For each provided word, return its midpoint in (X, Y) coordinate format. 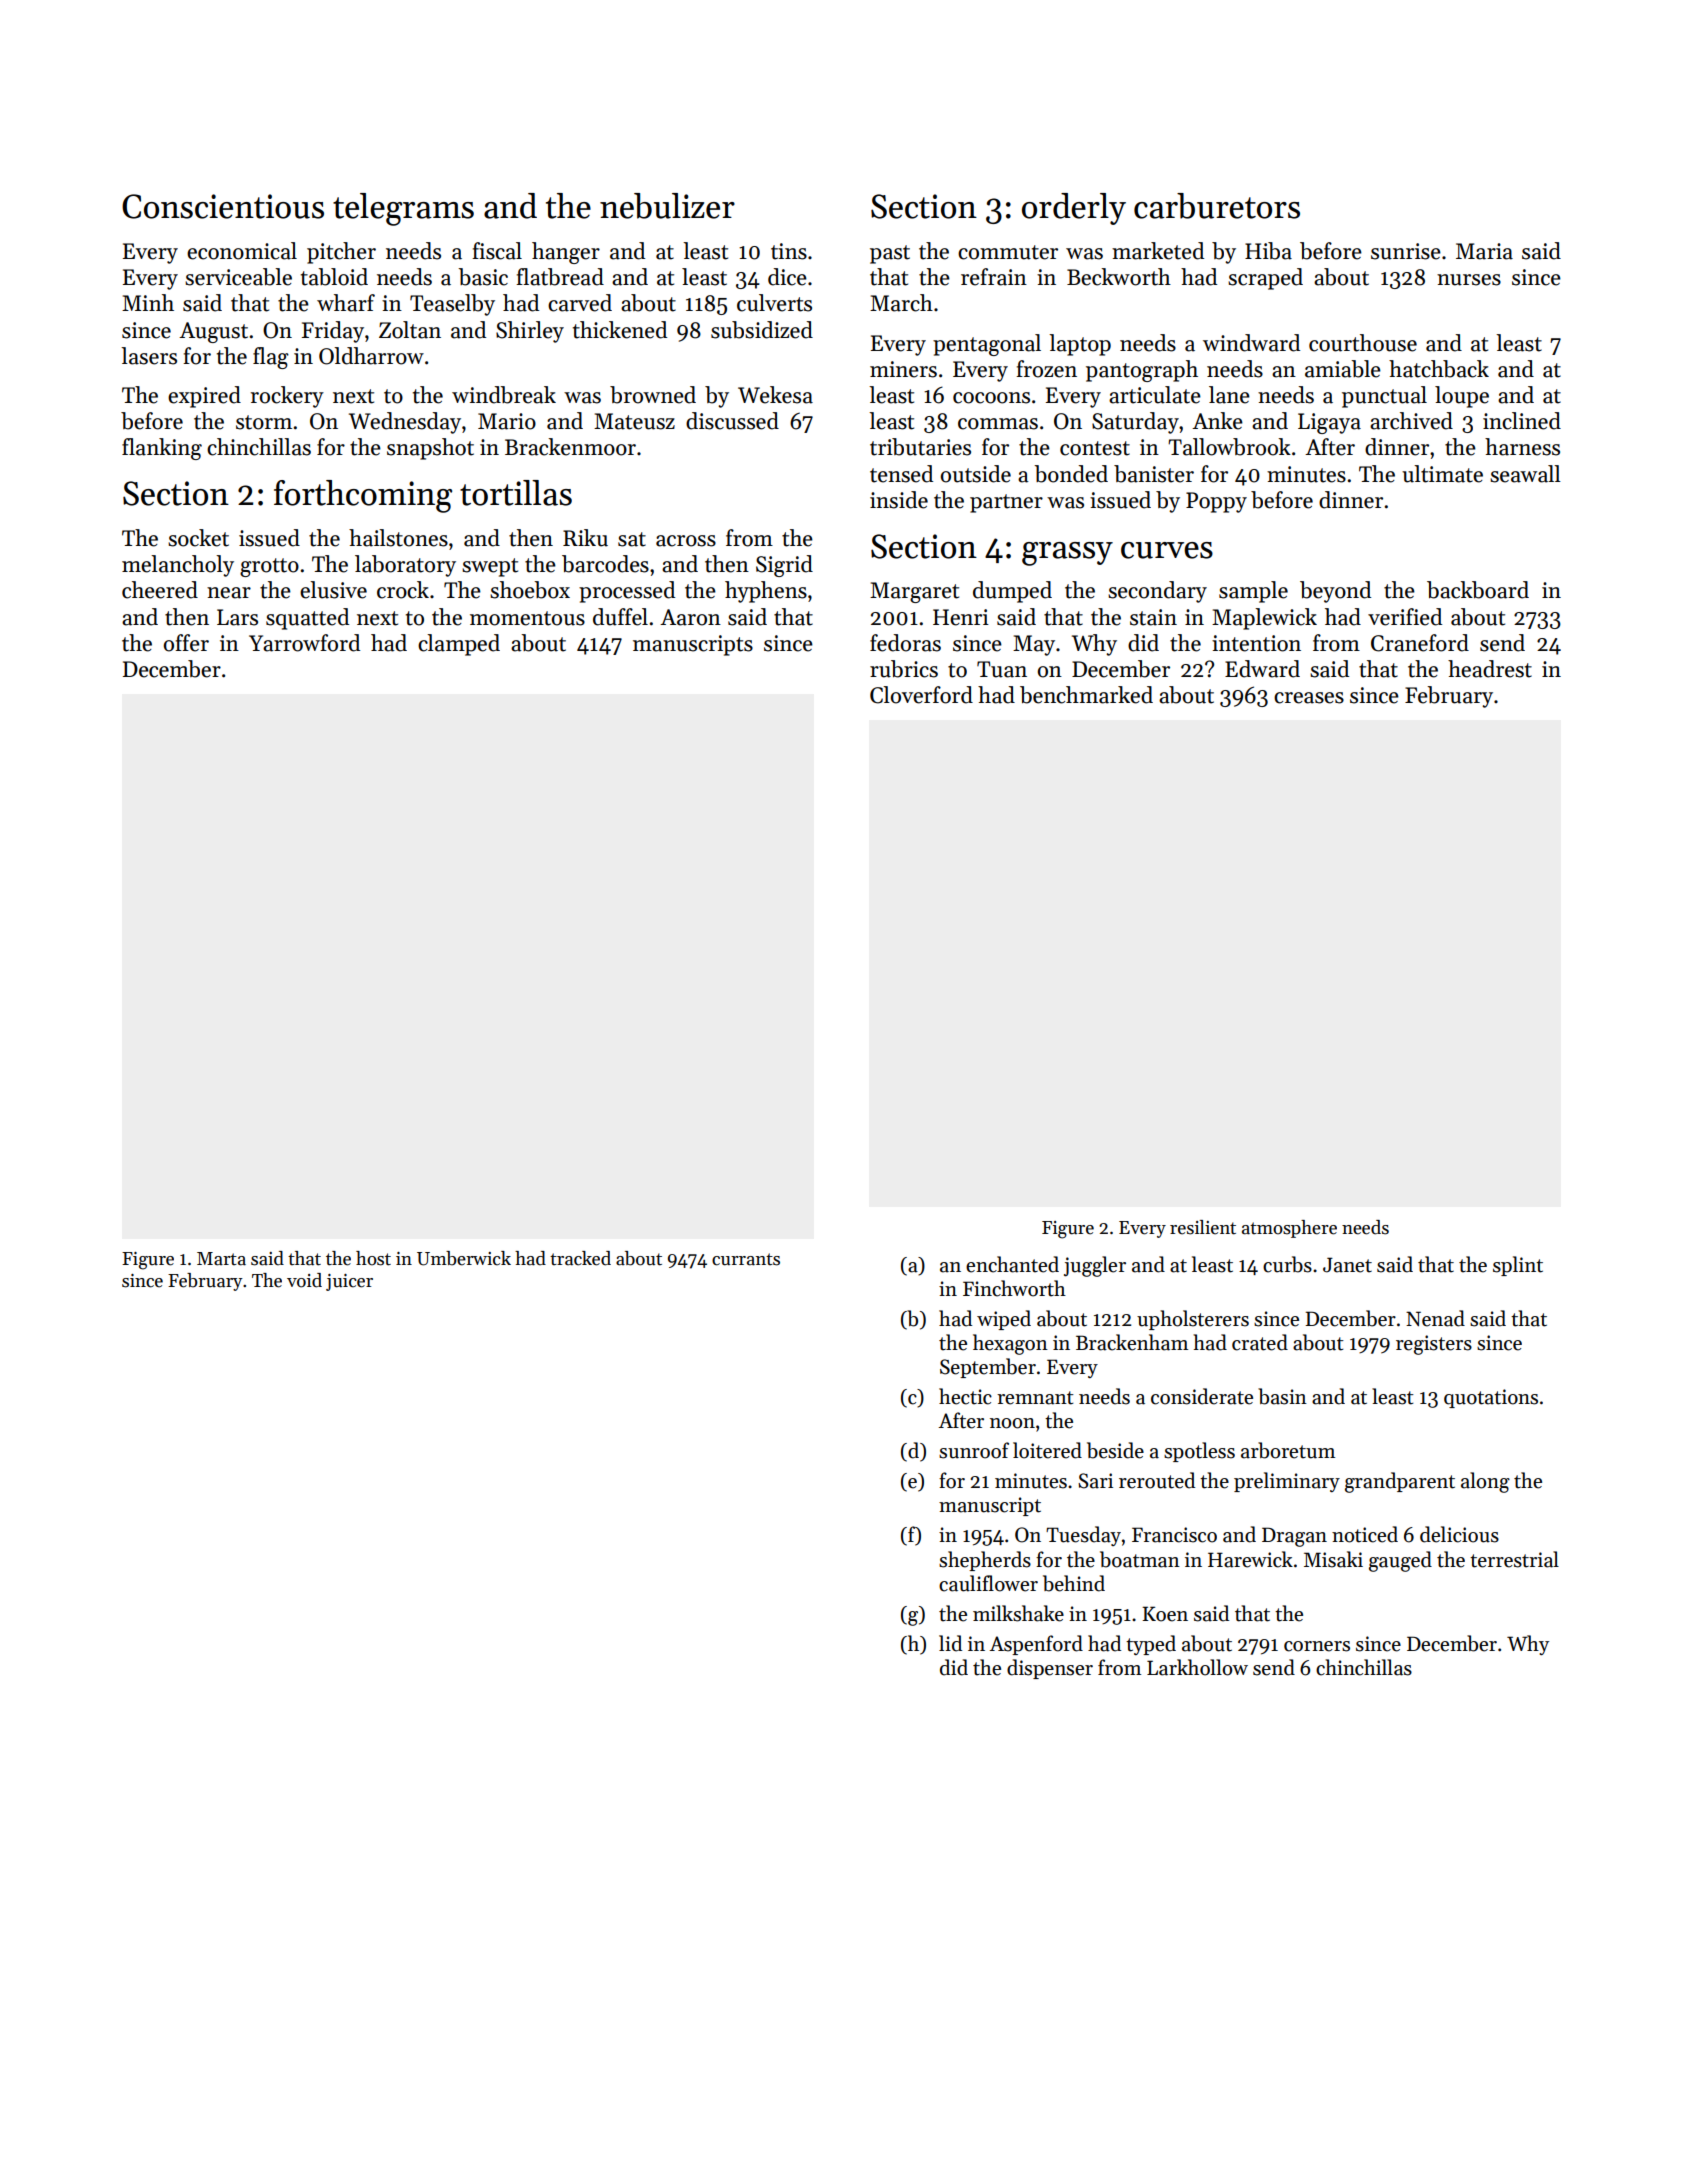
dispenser (1050, 1669)
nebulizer (667, 206)
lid (950, 1643)
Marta (221, 1259)
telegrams (403, 209)
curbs (1287, 1264)
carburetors (1217, 206)
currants (746, 1259)
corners (1317, 1646)
